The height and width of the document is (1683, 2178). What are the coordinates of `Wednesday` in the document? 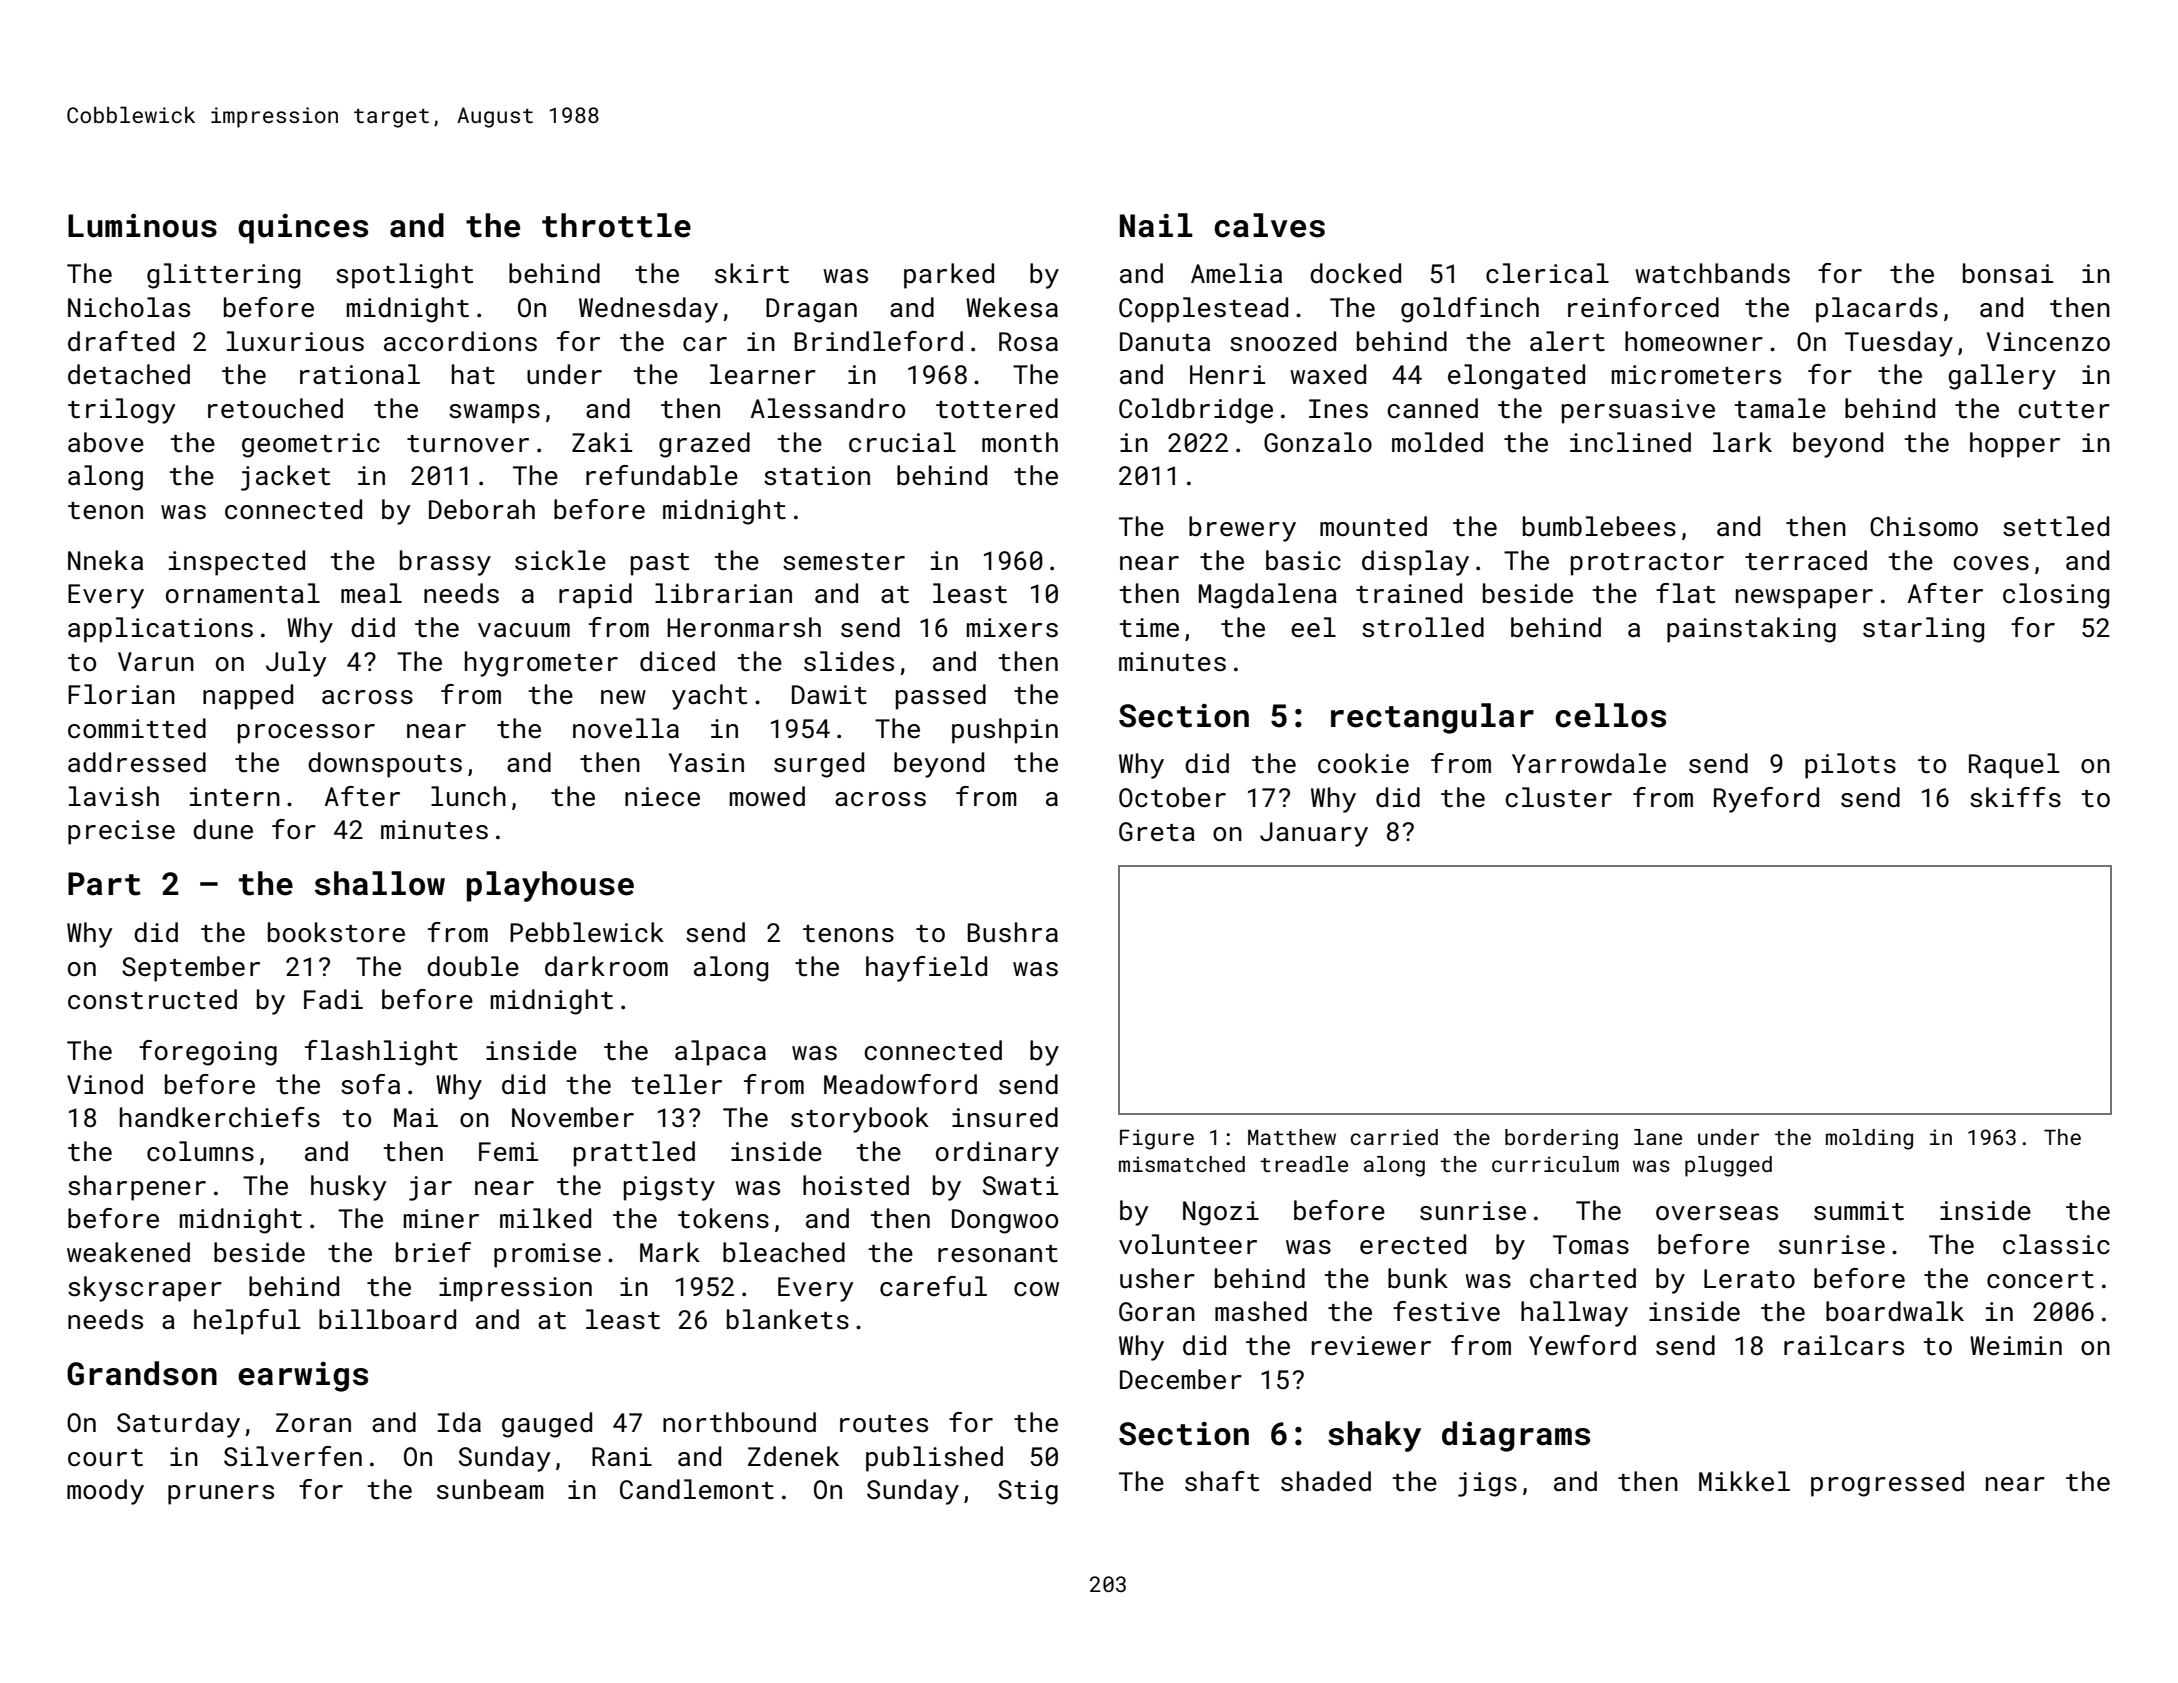 It's located at (648, 310).
